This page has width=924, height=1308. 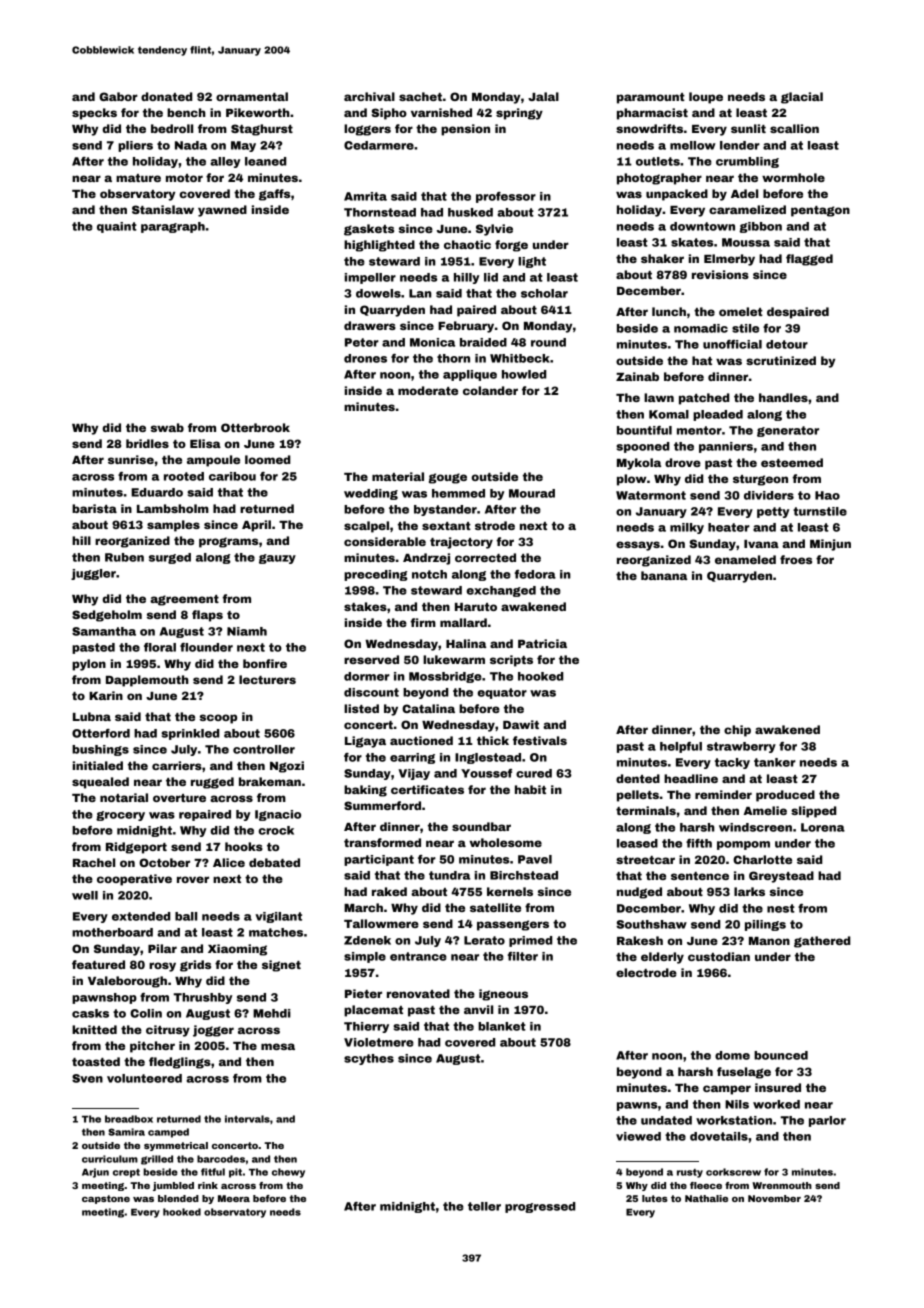 What do you see at coordinates (638, 546) in the page?
I see `essays` at bounding box center [638, 546].
